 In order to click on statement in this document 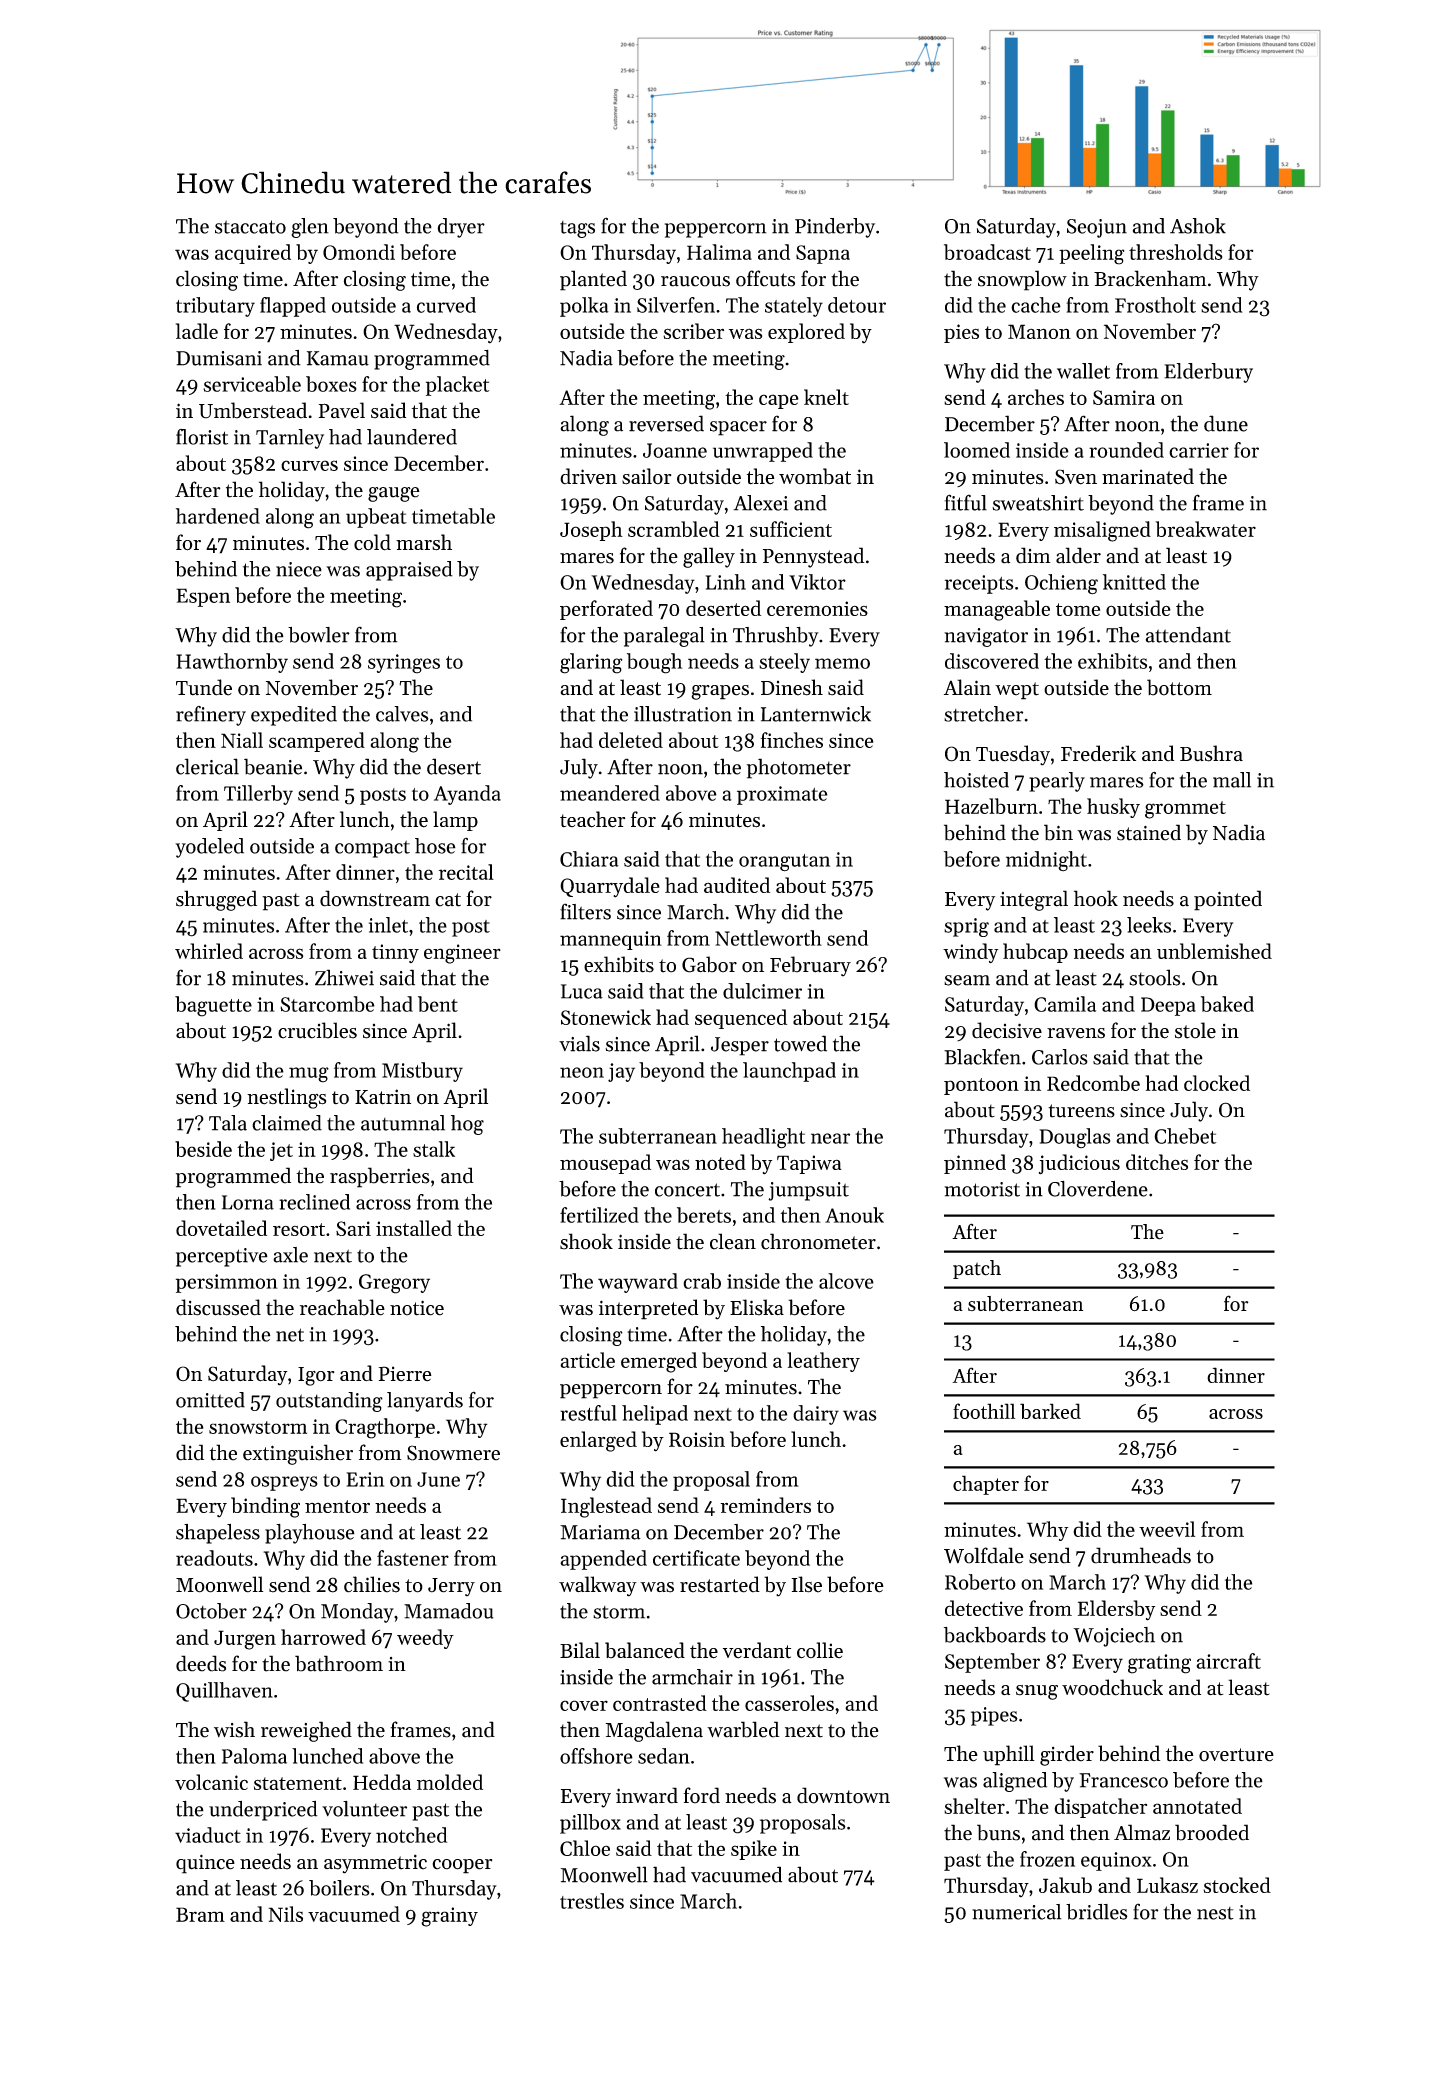, I will do `click(298, 1783)`.
